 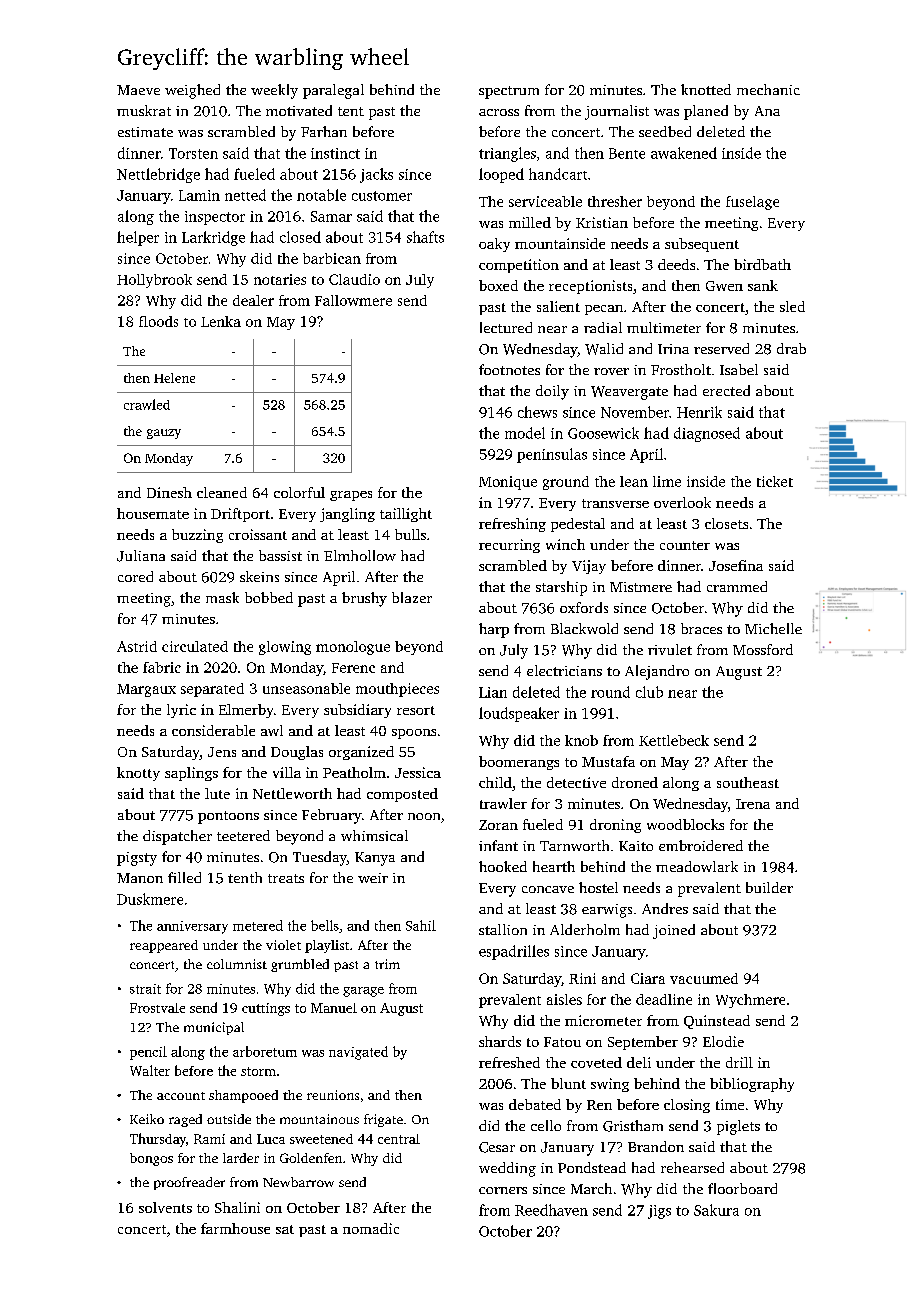 What do you see at coordinates (213, 730) in the page?
I see `considerable` at bounding box center [213, 730].
